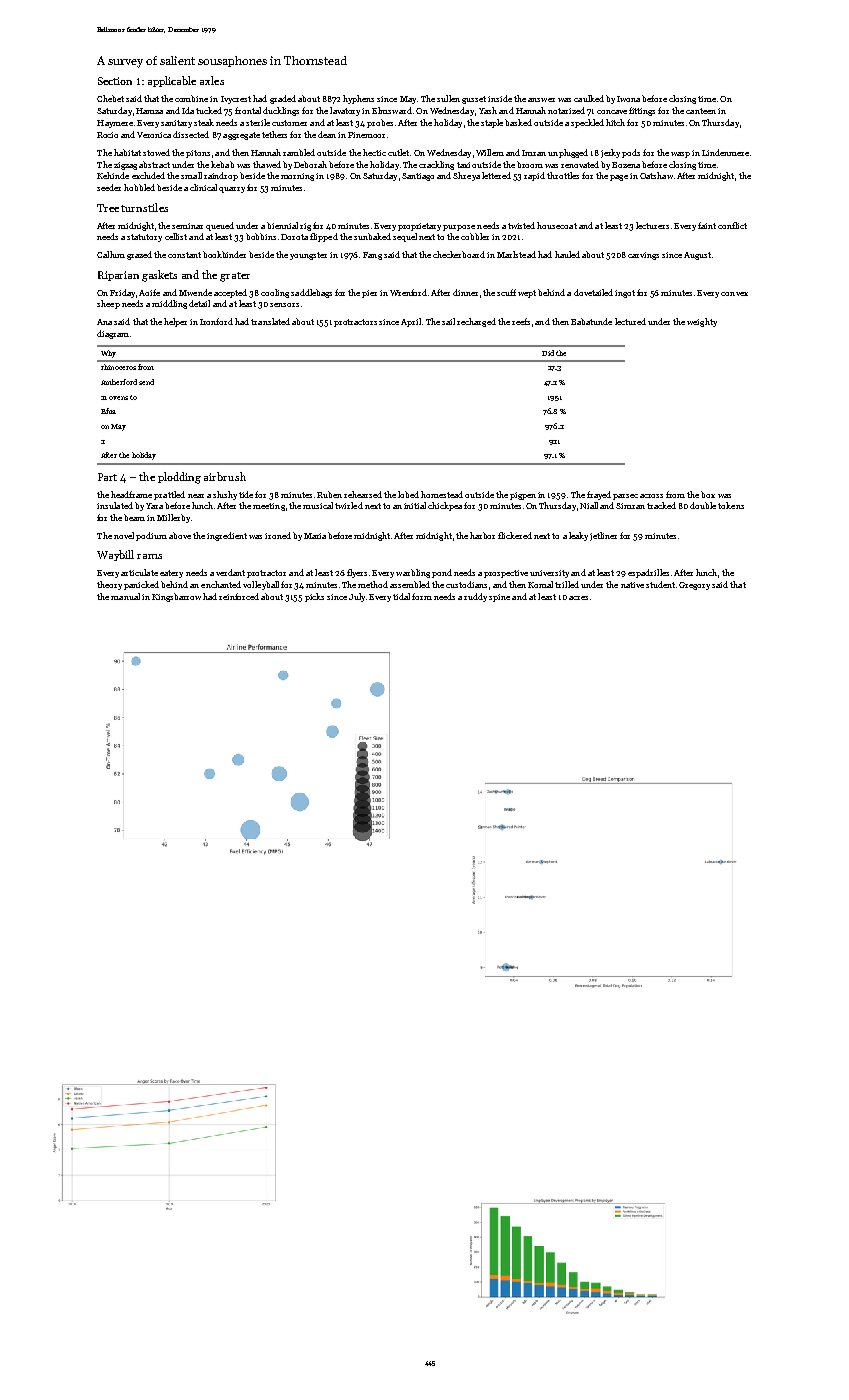  Describe the element at coordinates (651, 496) in the screenshot. I see `across` at that location.
